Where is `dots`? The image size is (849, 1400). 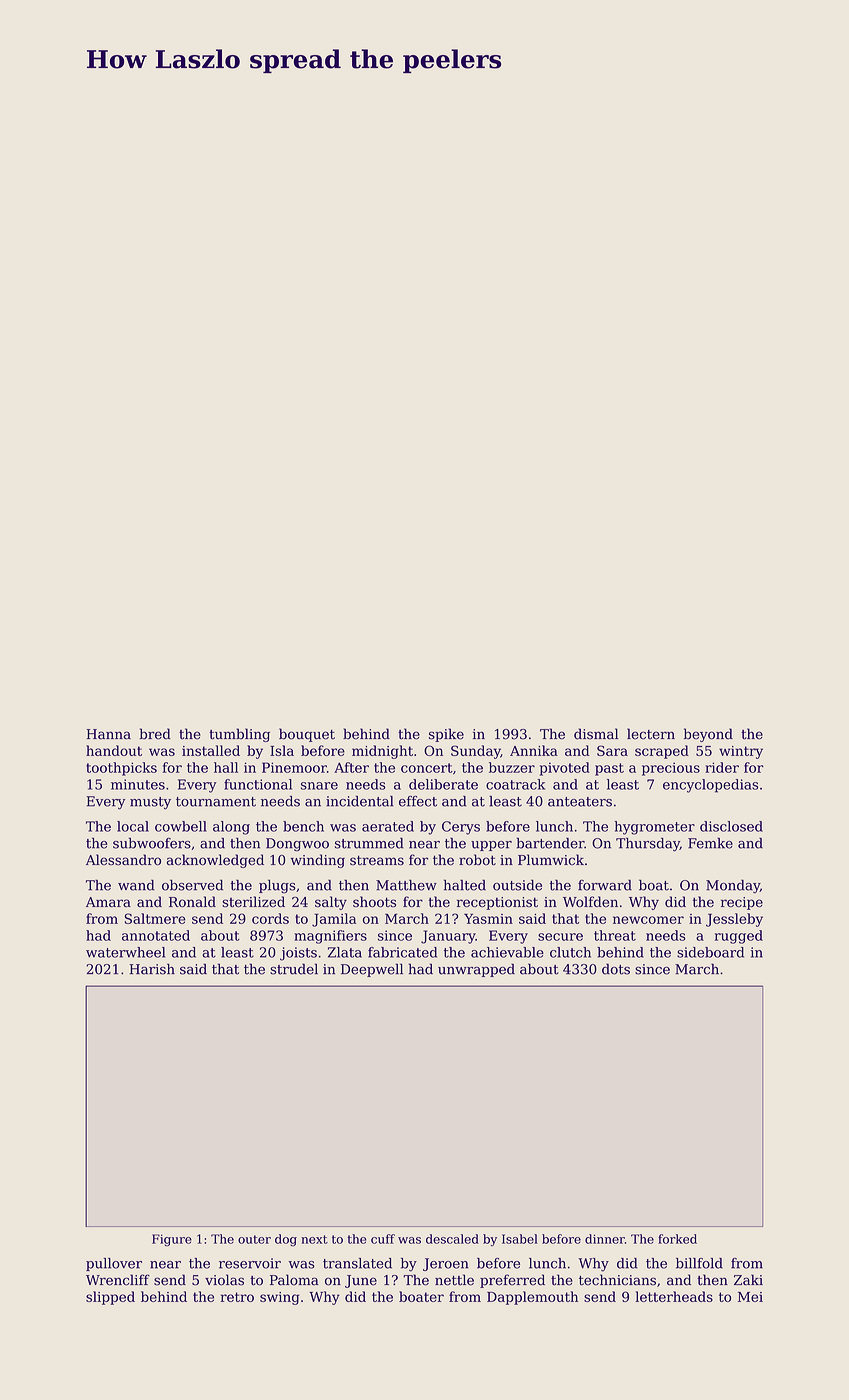 dots is located at coordinates (616, 969).
